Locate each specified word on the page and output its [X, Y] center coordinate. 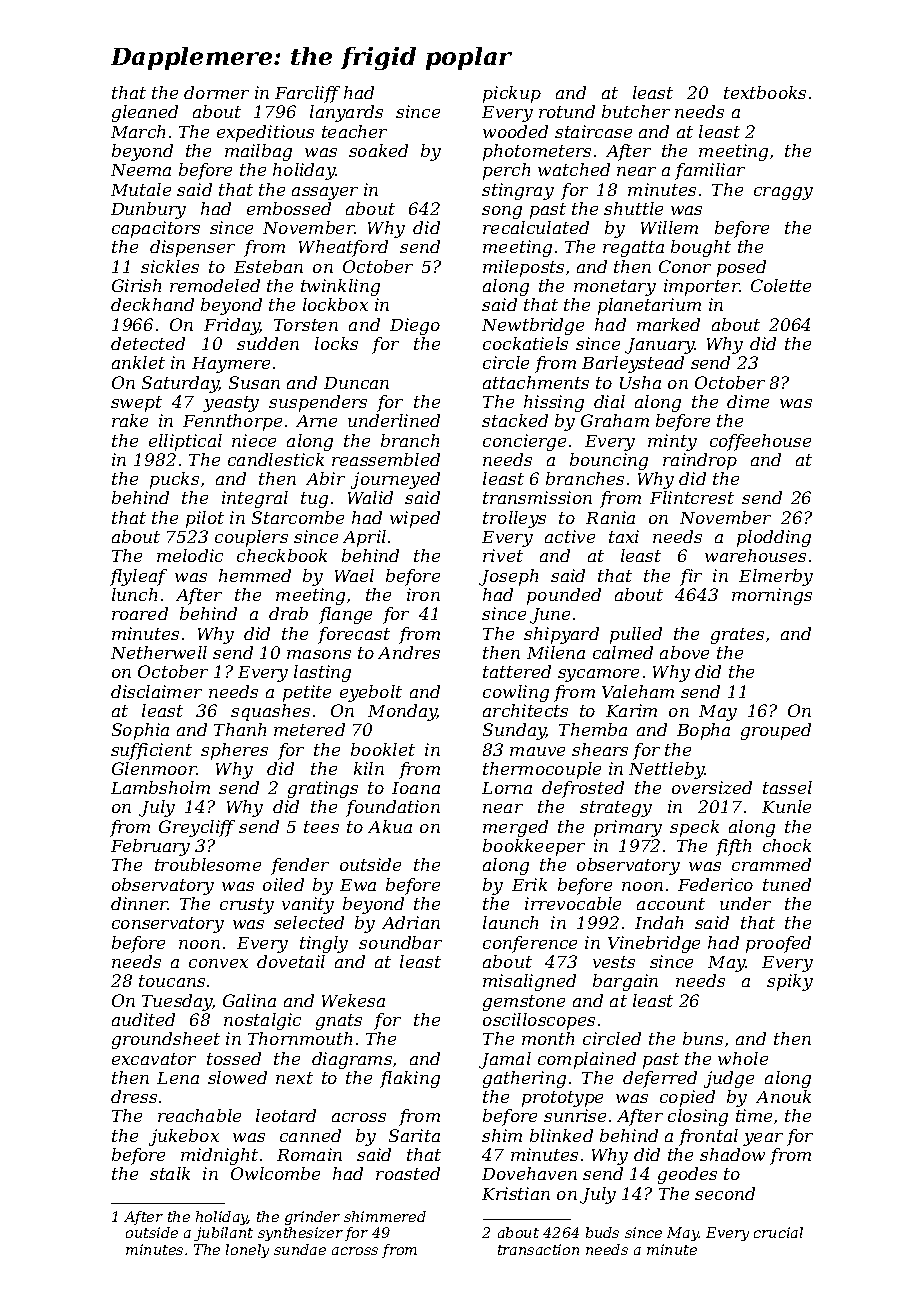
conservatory [168, 925]
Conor [685, 266]
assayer [325, 193]
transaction [538, 1249]
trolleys [514, 519]
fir [691, 577]
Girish [136, 285]
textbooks [765, 92]
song [502, 212]
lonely [247, 1251]
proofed [778, 944]
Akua [390, 826]
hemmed [255, 575]
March [138, 131]
